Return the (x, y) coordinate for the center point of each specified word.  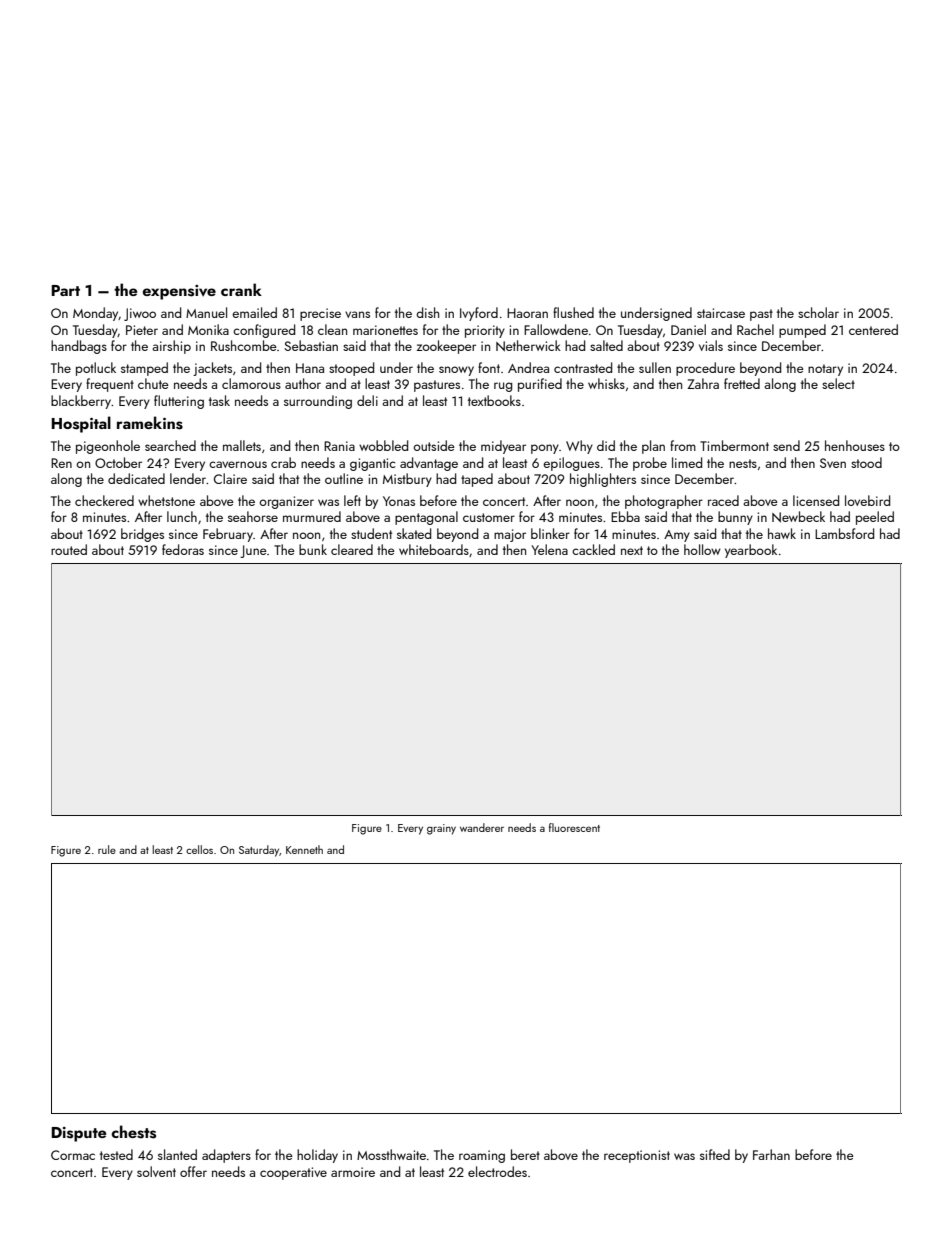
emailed (254, 312)
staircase (721, 313)
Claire (230, 478)
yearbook (751, 551)
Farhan (771, 1154)
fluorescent (574, 827)
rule (107, 849)
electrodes (497, 1171)
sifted (715, 1154)
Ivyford (479, 314)
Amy (677, 536)
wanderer (482, 827)
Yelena (549, 549)
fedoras (183, 549)
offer (193, 1171)
